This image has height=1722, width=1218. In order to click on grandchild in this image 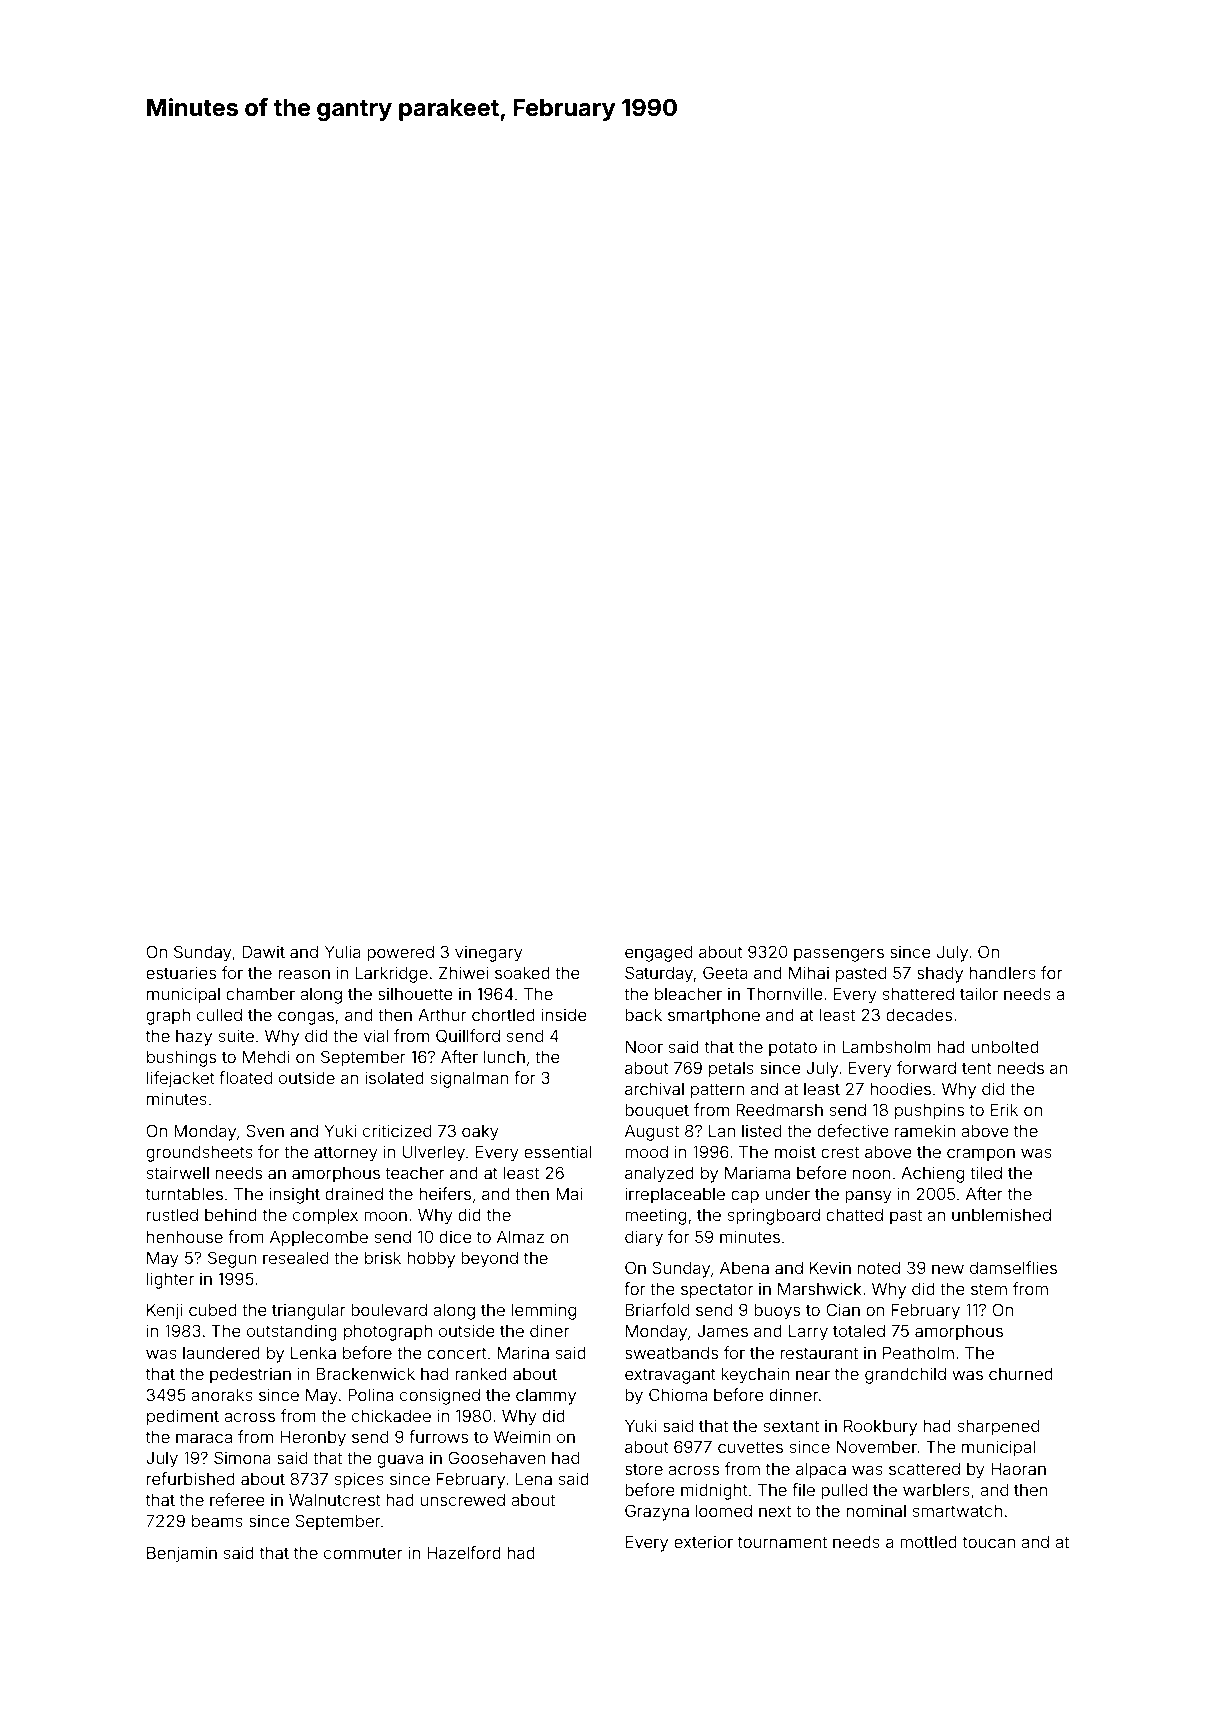, I will do `click(905, 1375)`.
